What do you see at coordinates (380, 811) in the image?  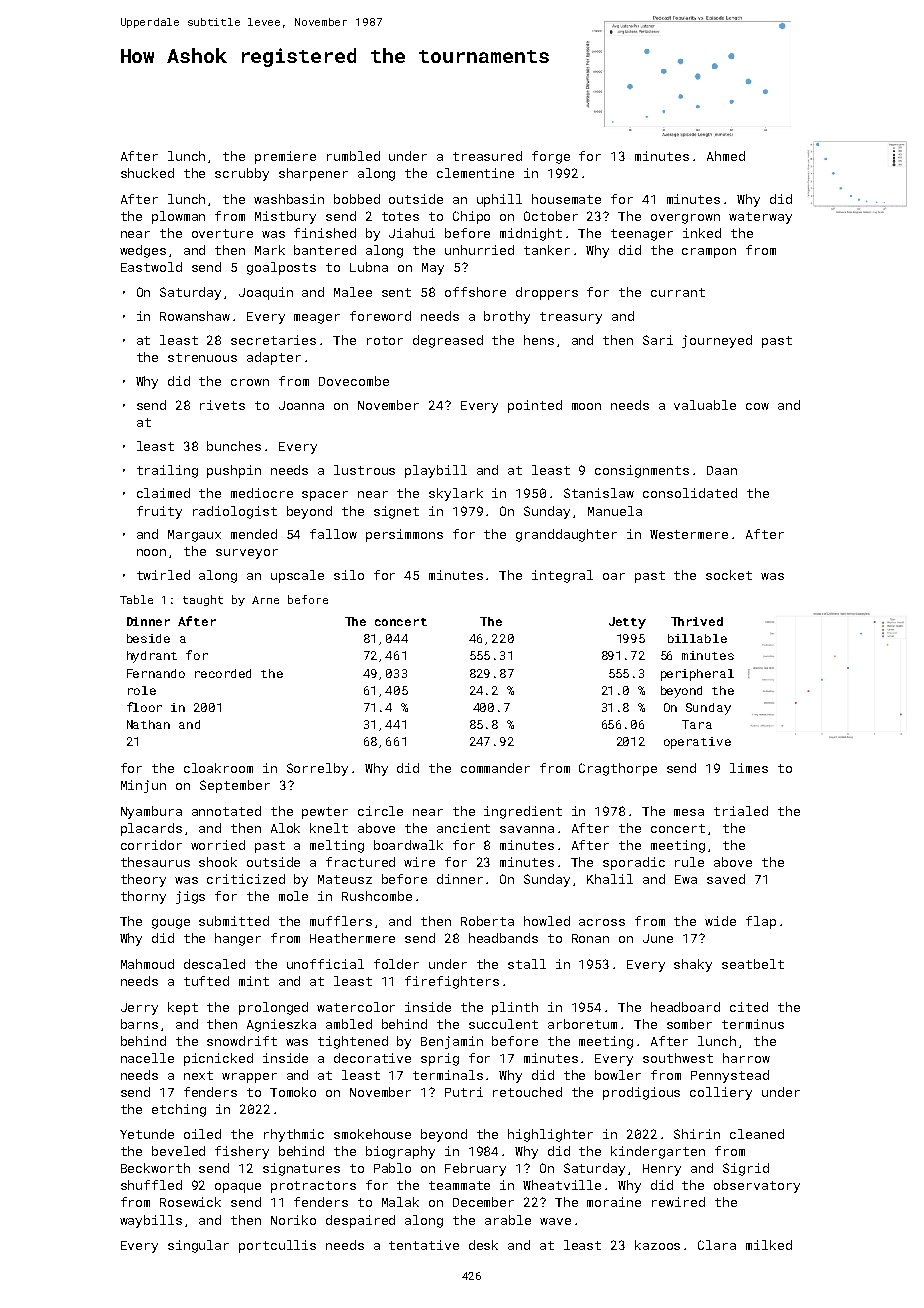 I see `circle` at bounding box center [380, 811].
